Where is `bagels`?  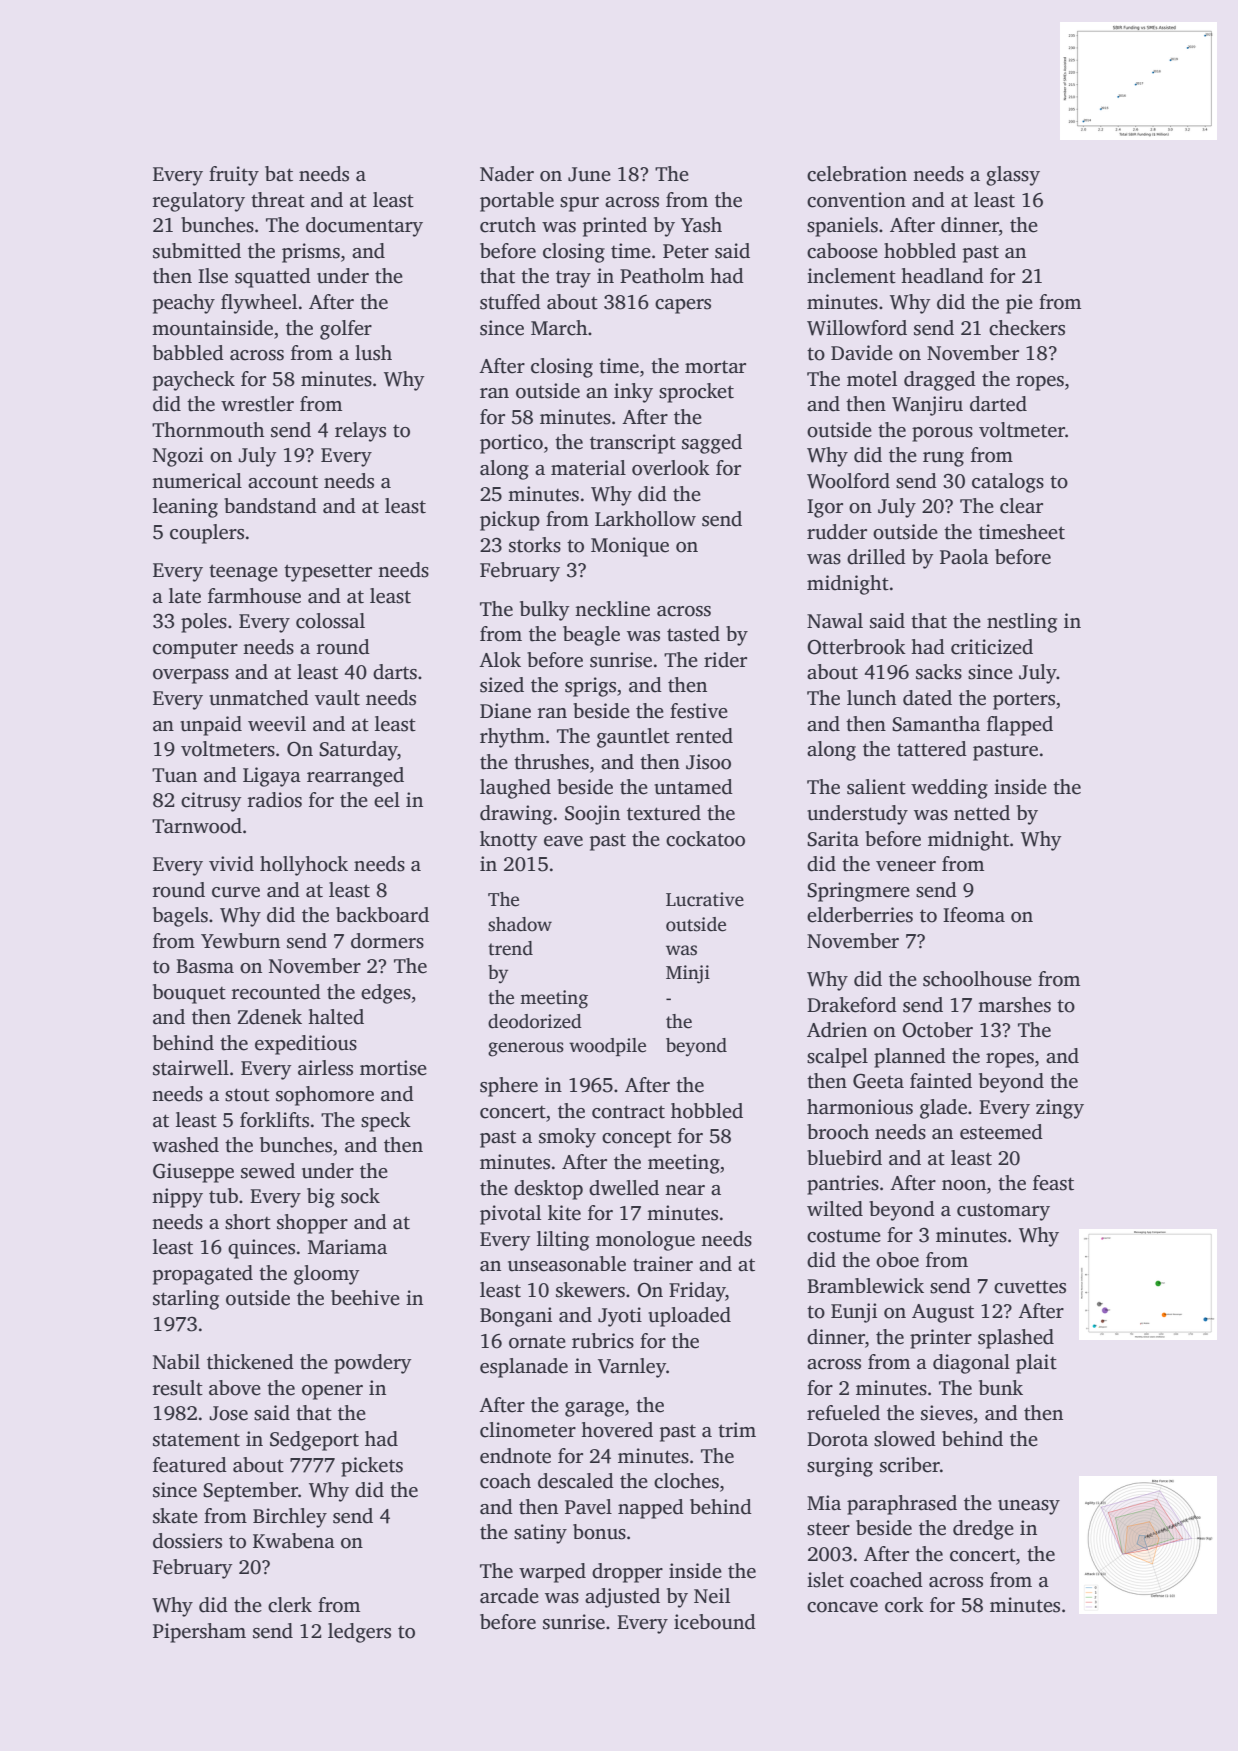 bagels is located at coordinates (180, 917).
